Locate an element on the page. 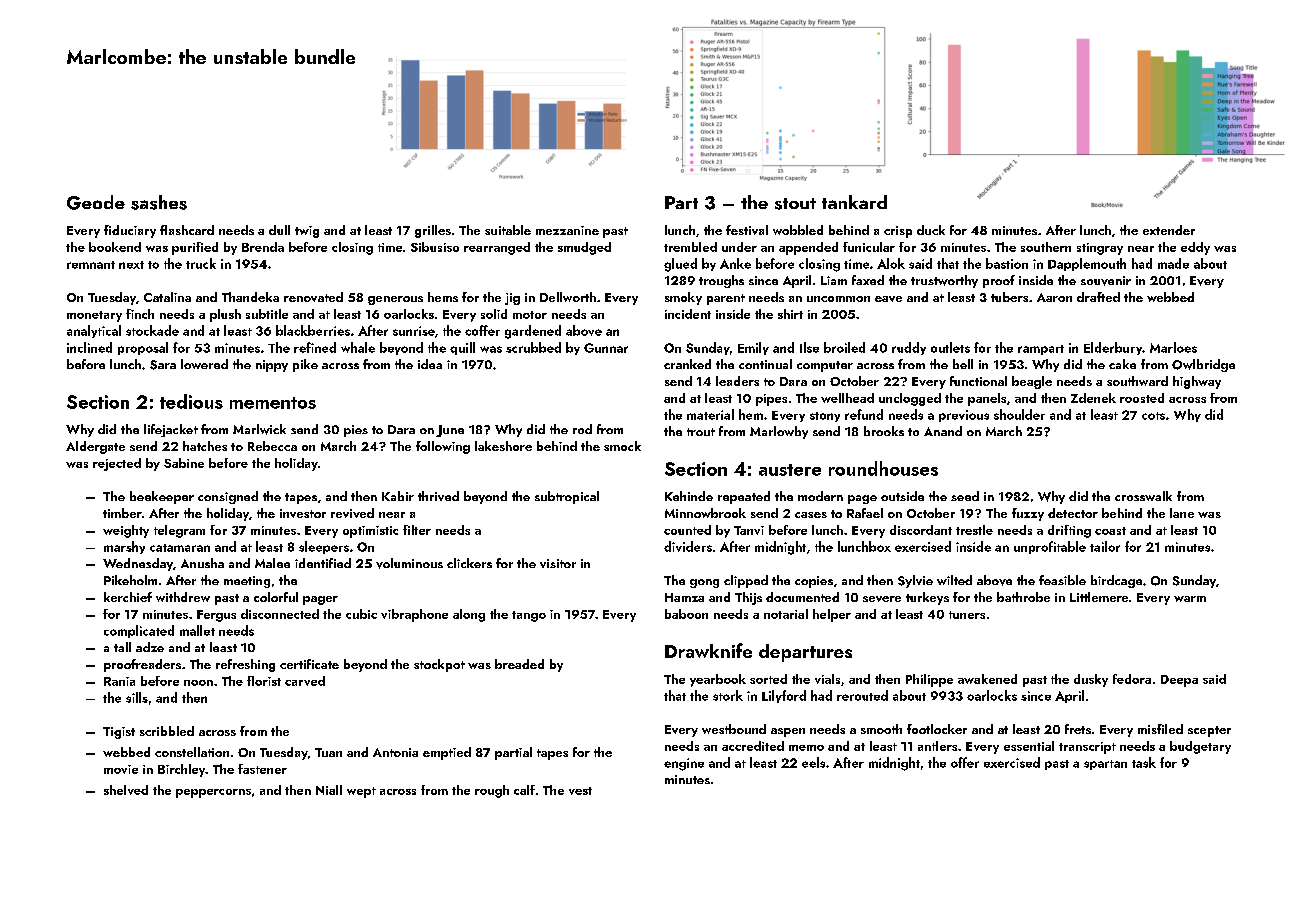  cubic is located at coordinates (361, 614).
